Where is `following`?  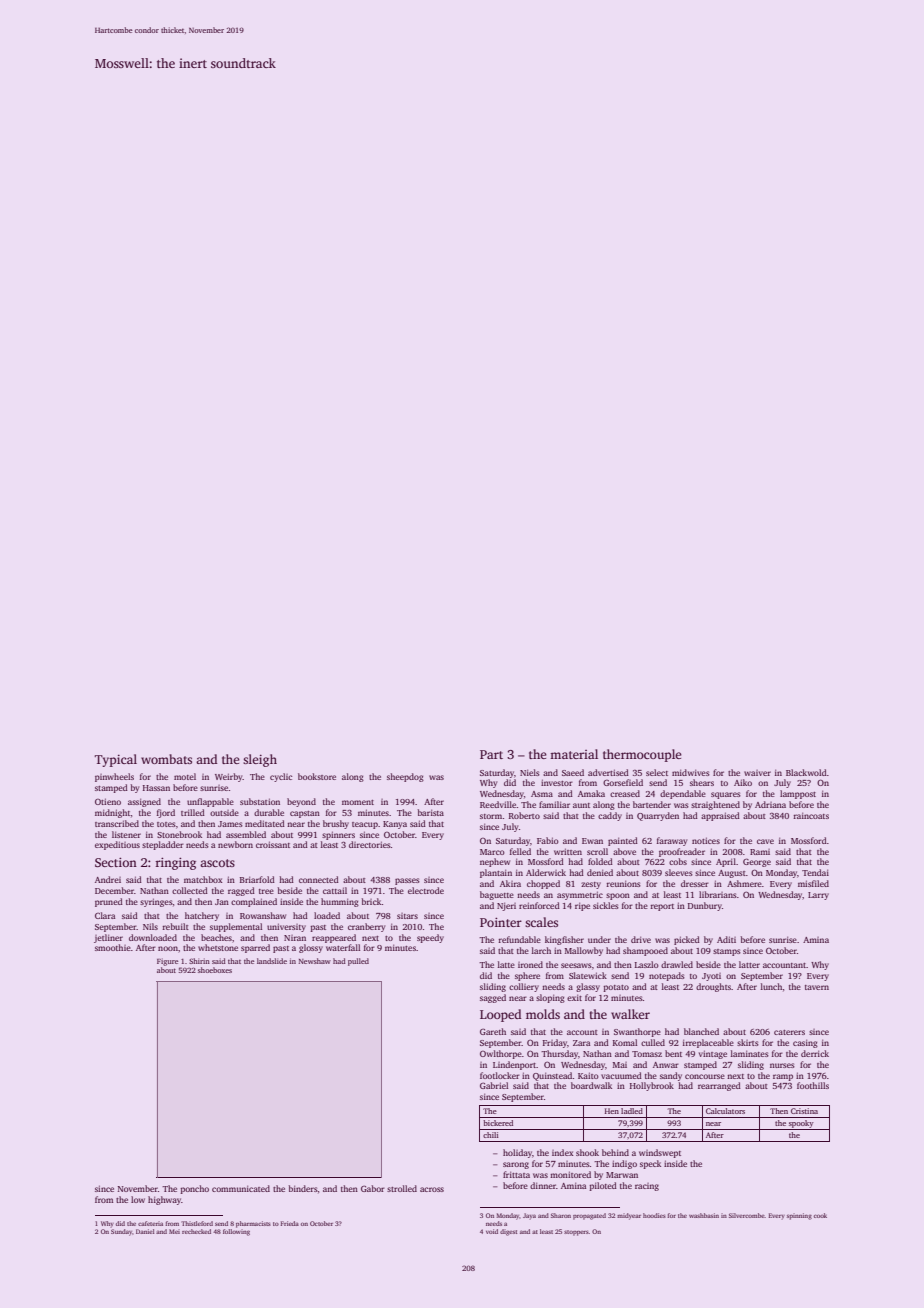
following is located at coordinates (236, 1232).
